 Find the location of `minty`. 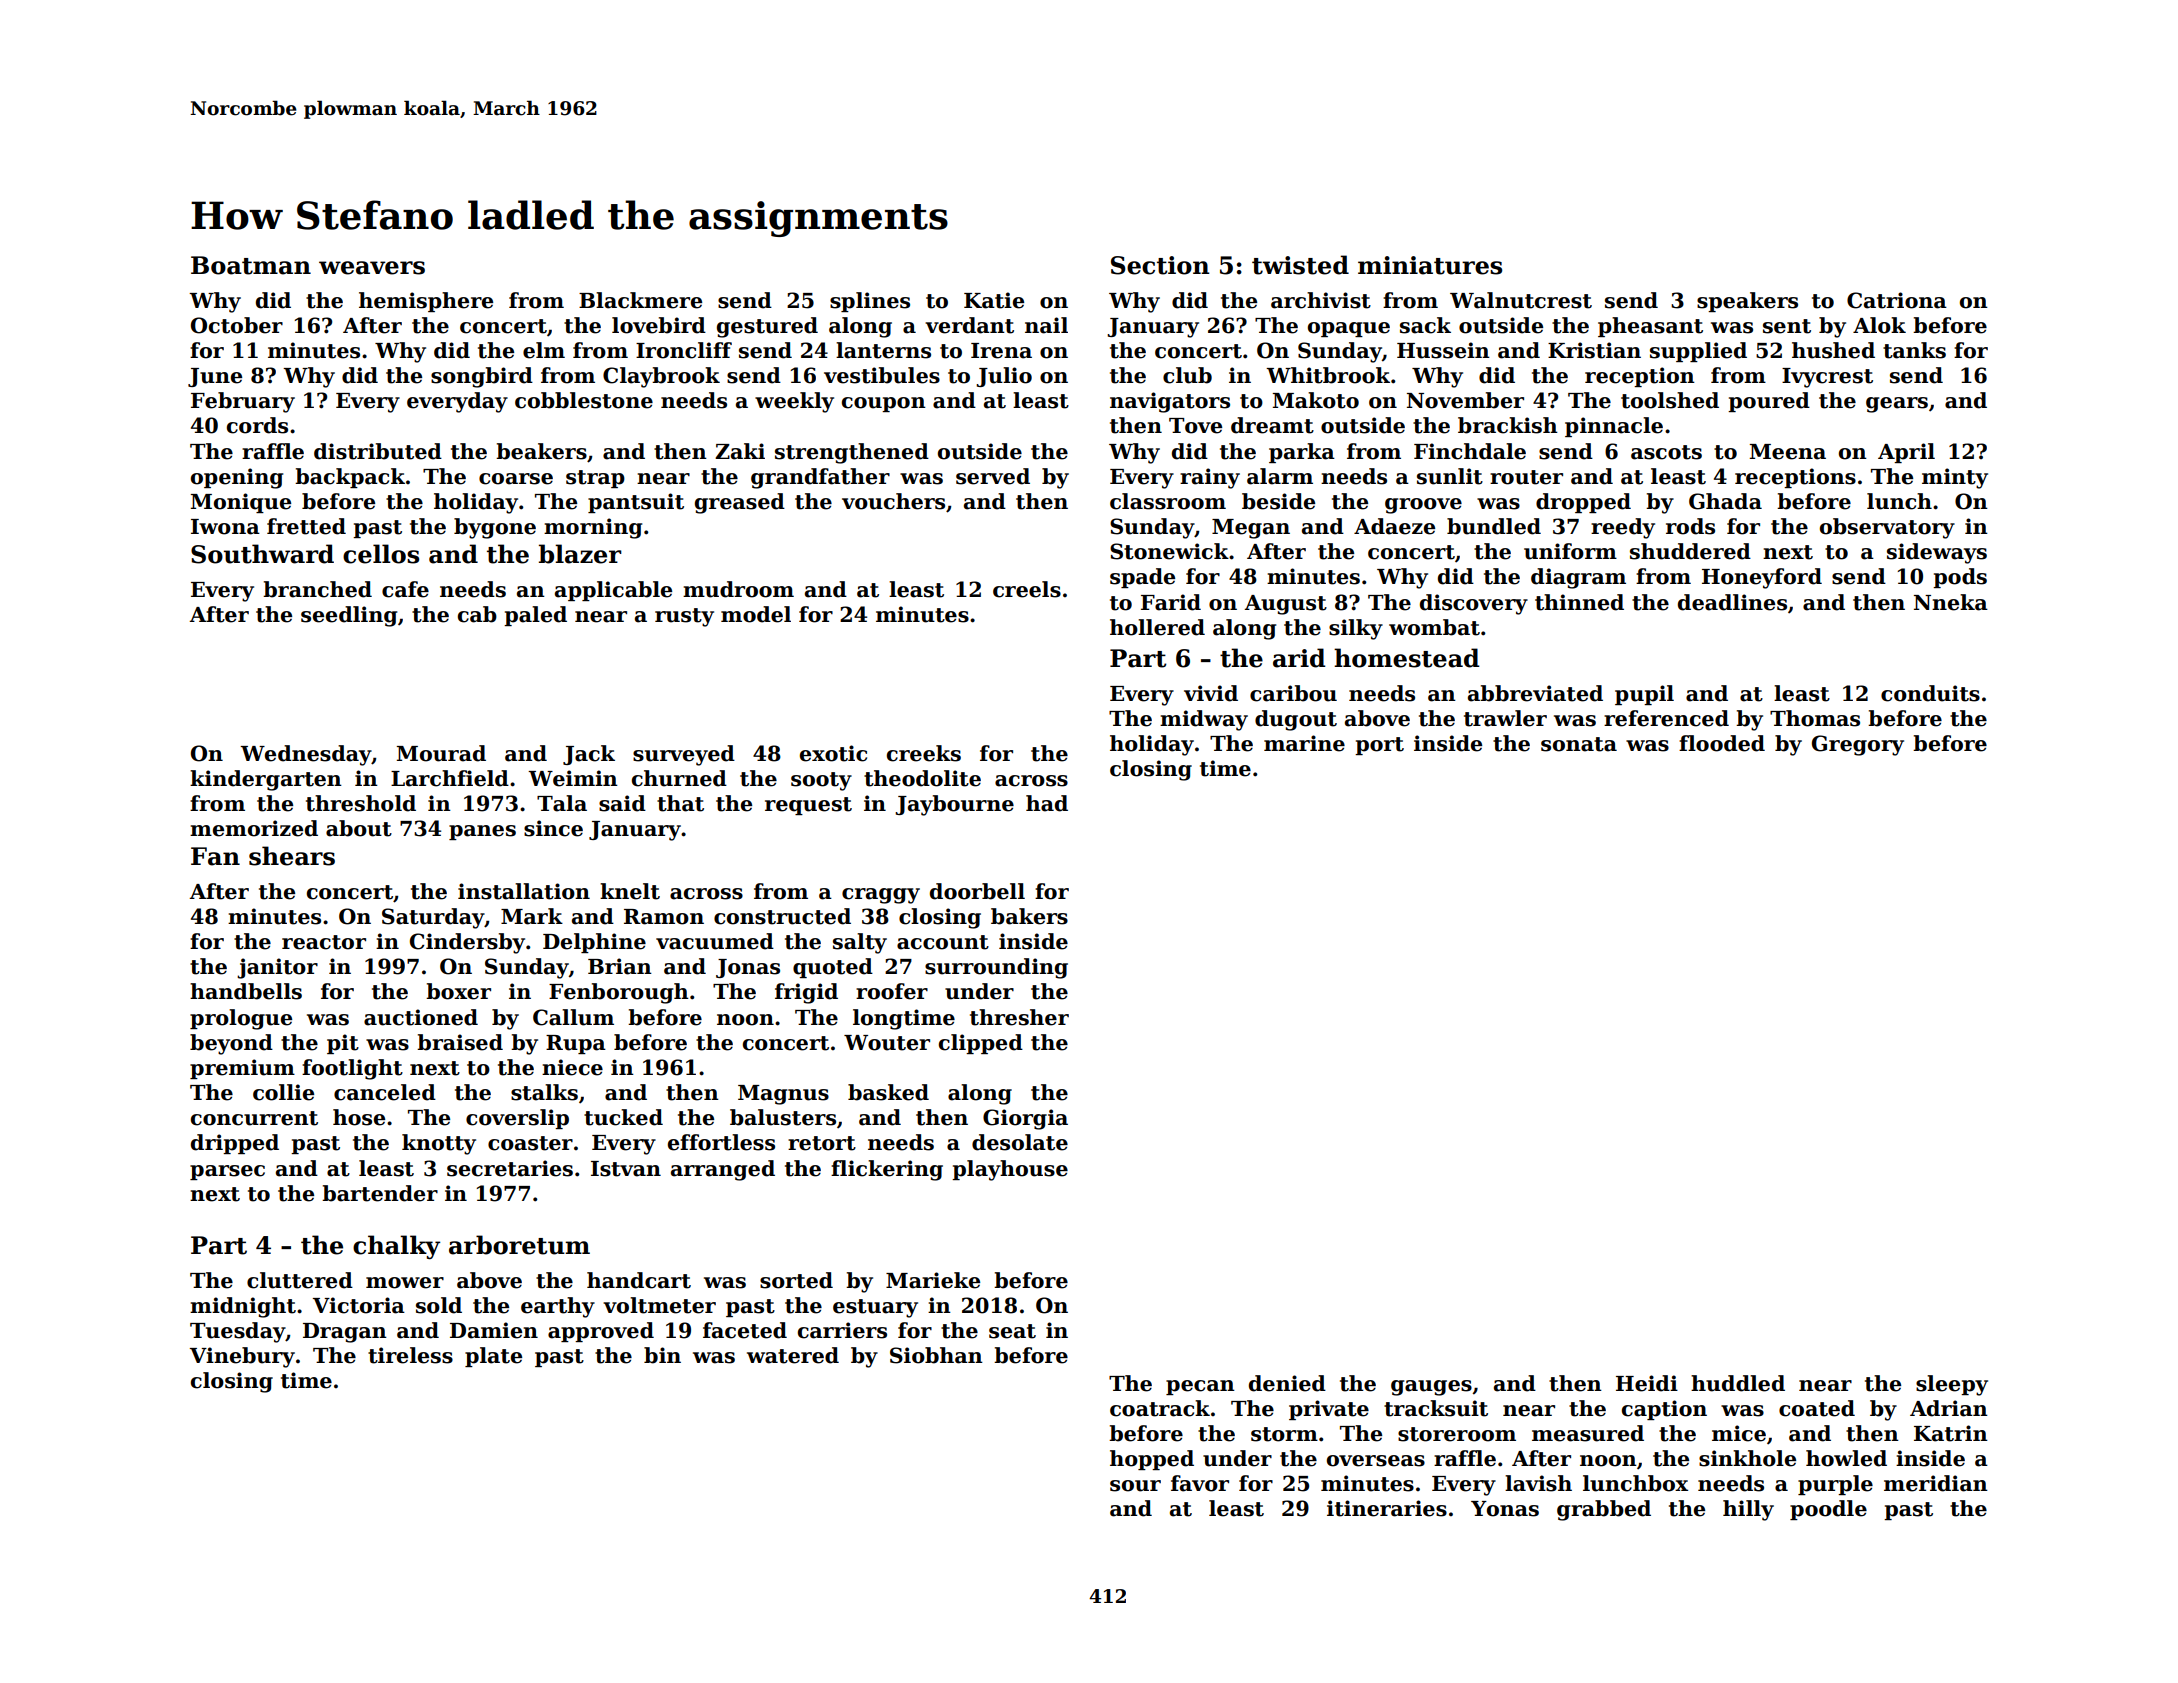

minty is located at coordinates (1955, 478).
